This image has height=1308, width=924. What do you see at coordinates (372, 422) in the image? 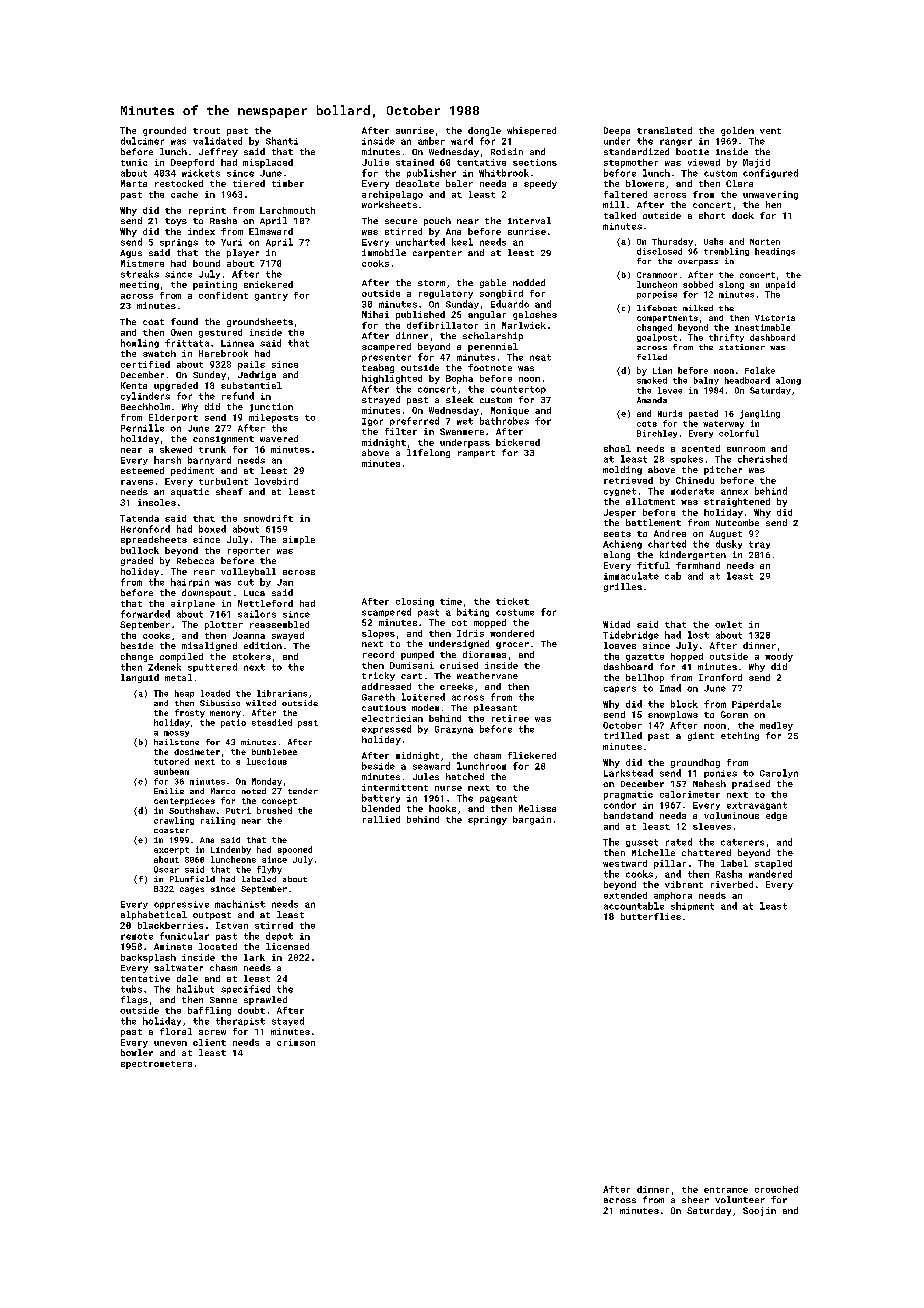
I see `Igor` at bounding box center [372, 422].
